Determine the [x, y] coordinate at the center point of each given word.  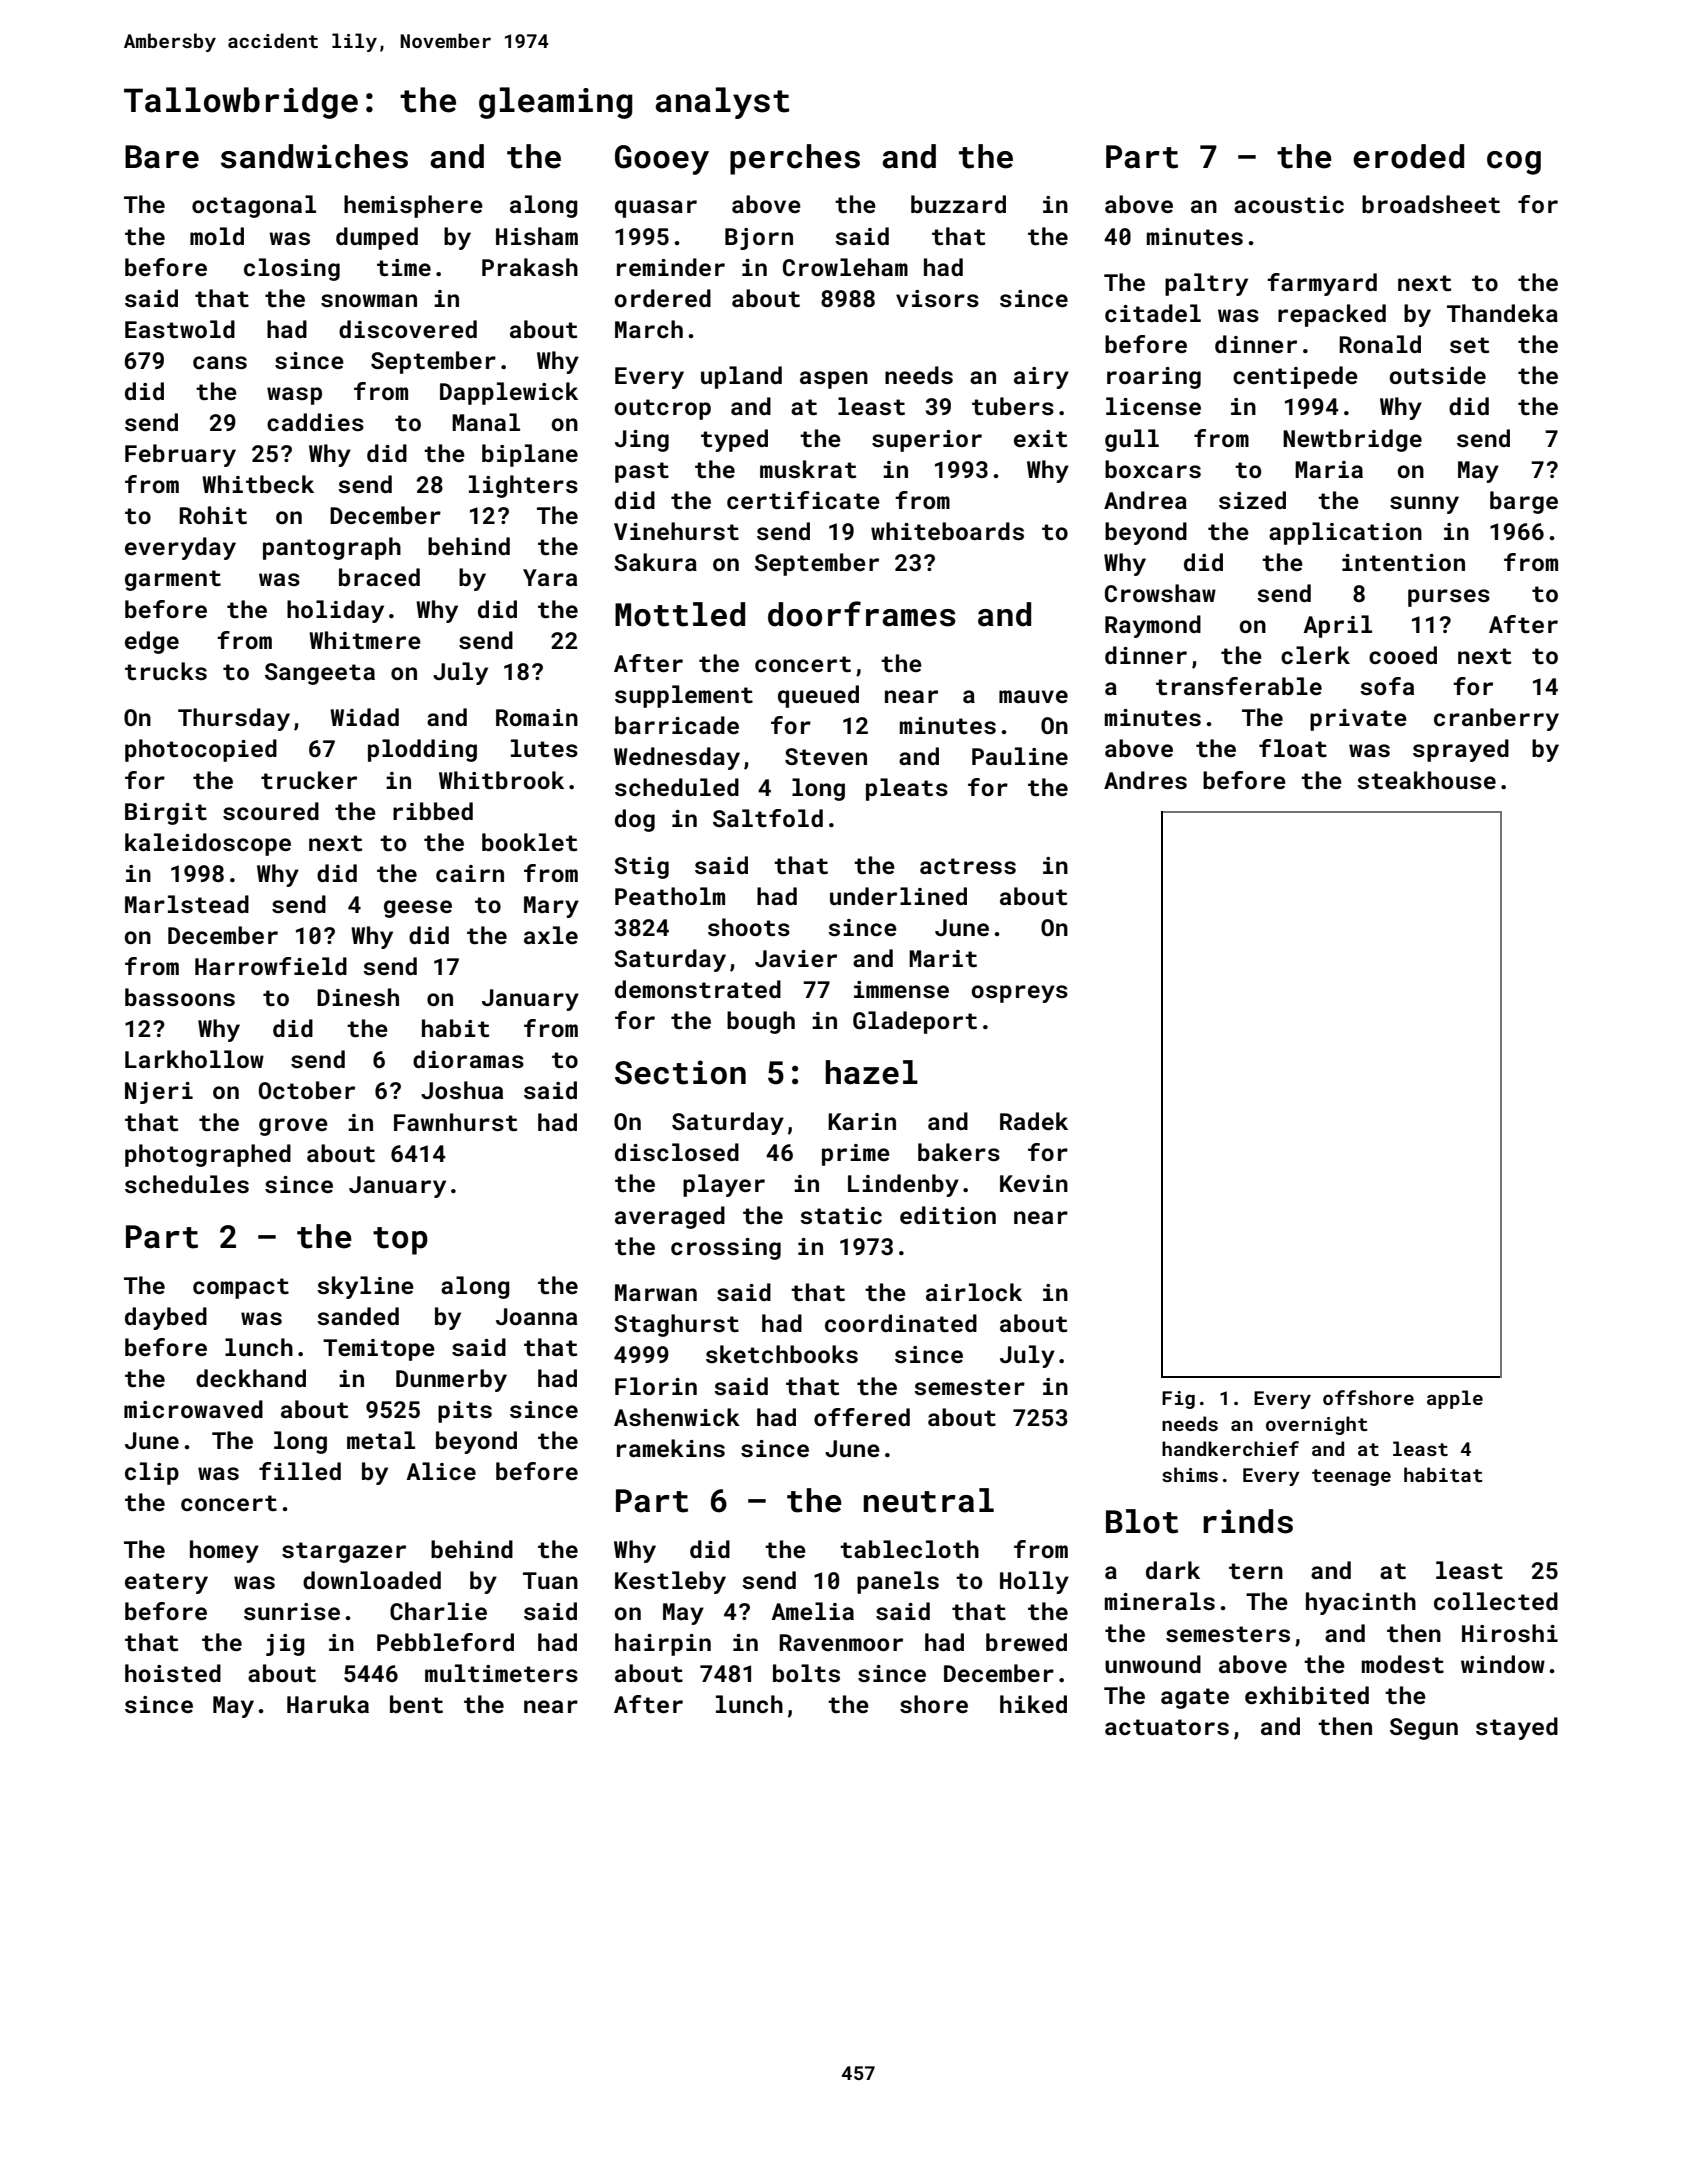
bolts [806, 1673]
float [1293, 748]
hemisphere [413, 206]
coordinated [901, 1323]
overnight [1317, 1425]
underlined [898, 896]
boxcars [1153, 469]
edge [152, 642]
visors [937, 298]
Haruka [328, 1704]
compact [241, 1288]
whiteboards [947, 531]
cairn [470, 873]
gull [1132, 440]
